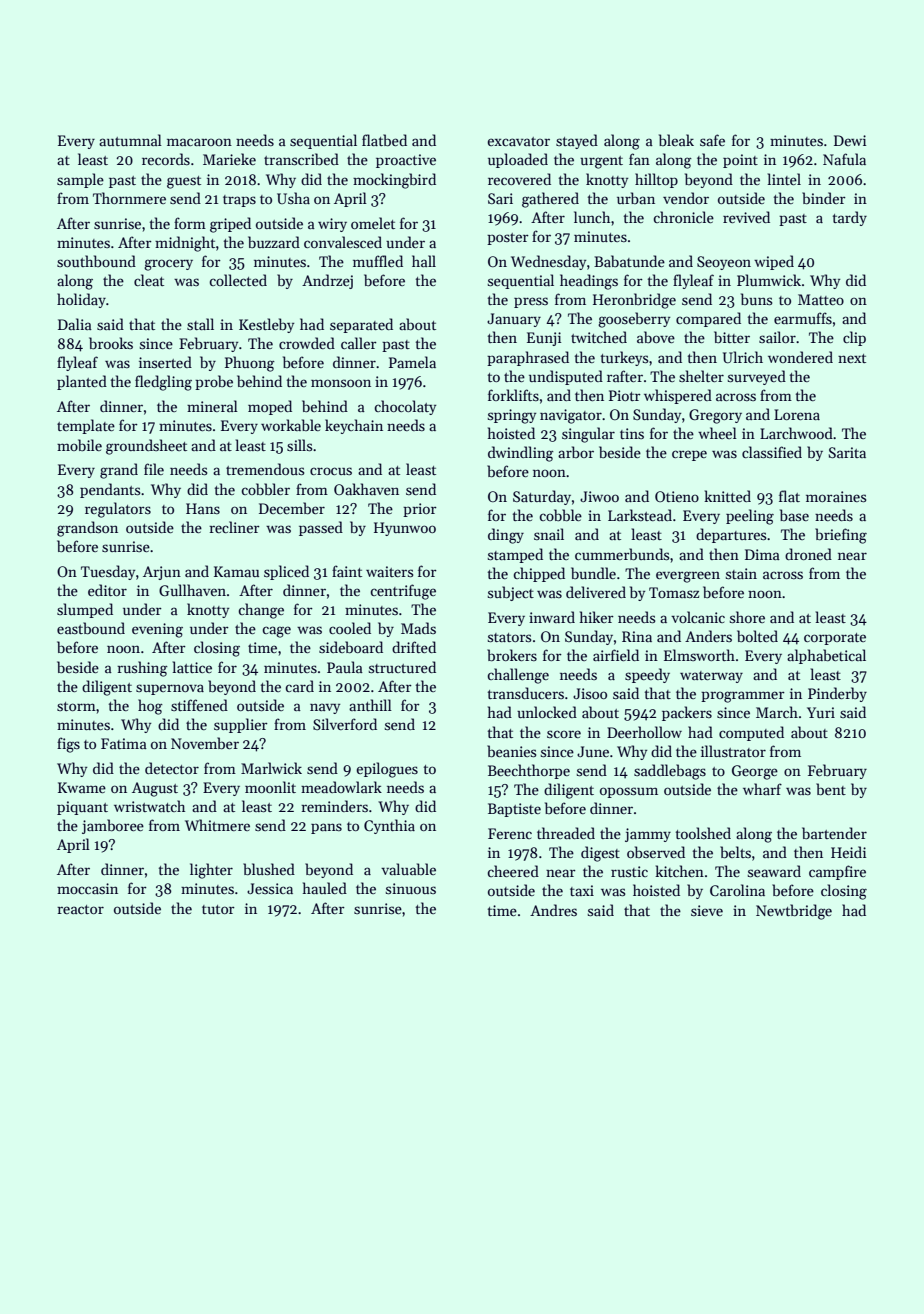 The image size is (924, 1314). Describe the element at coordinates (741, 573) in the image. I see `stain` at that location.
